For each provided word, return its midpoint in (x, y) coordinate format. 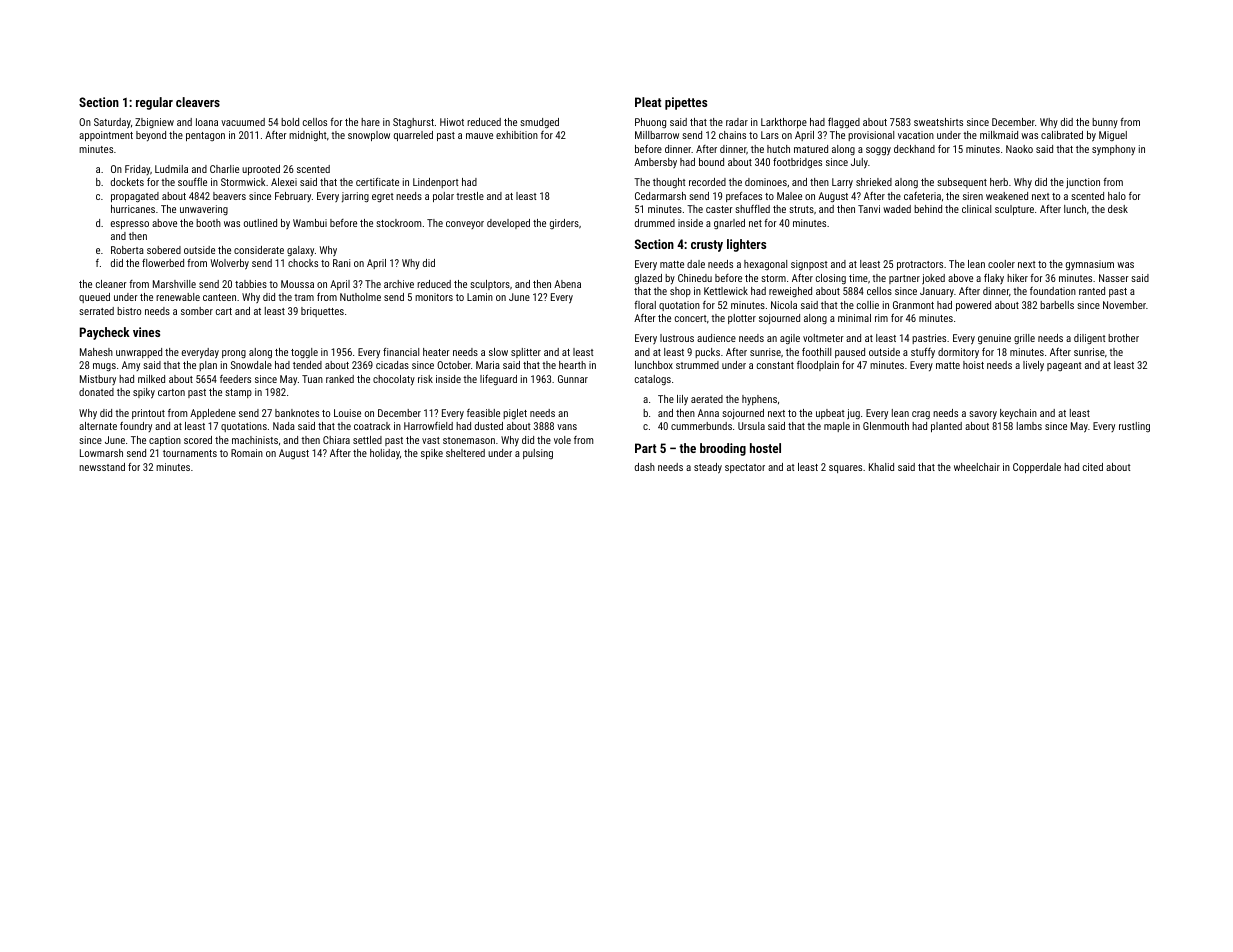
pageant (1064, 366)
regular (154, 103)
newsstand (102, 467)
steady (708, 468)
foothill (816, 351)
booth (208, 223)
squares (845, 469)
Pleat (648, 102)
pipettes (686, 103)
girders (564, 224)
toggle (304, 353)
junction (1083, 183)
